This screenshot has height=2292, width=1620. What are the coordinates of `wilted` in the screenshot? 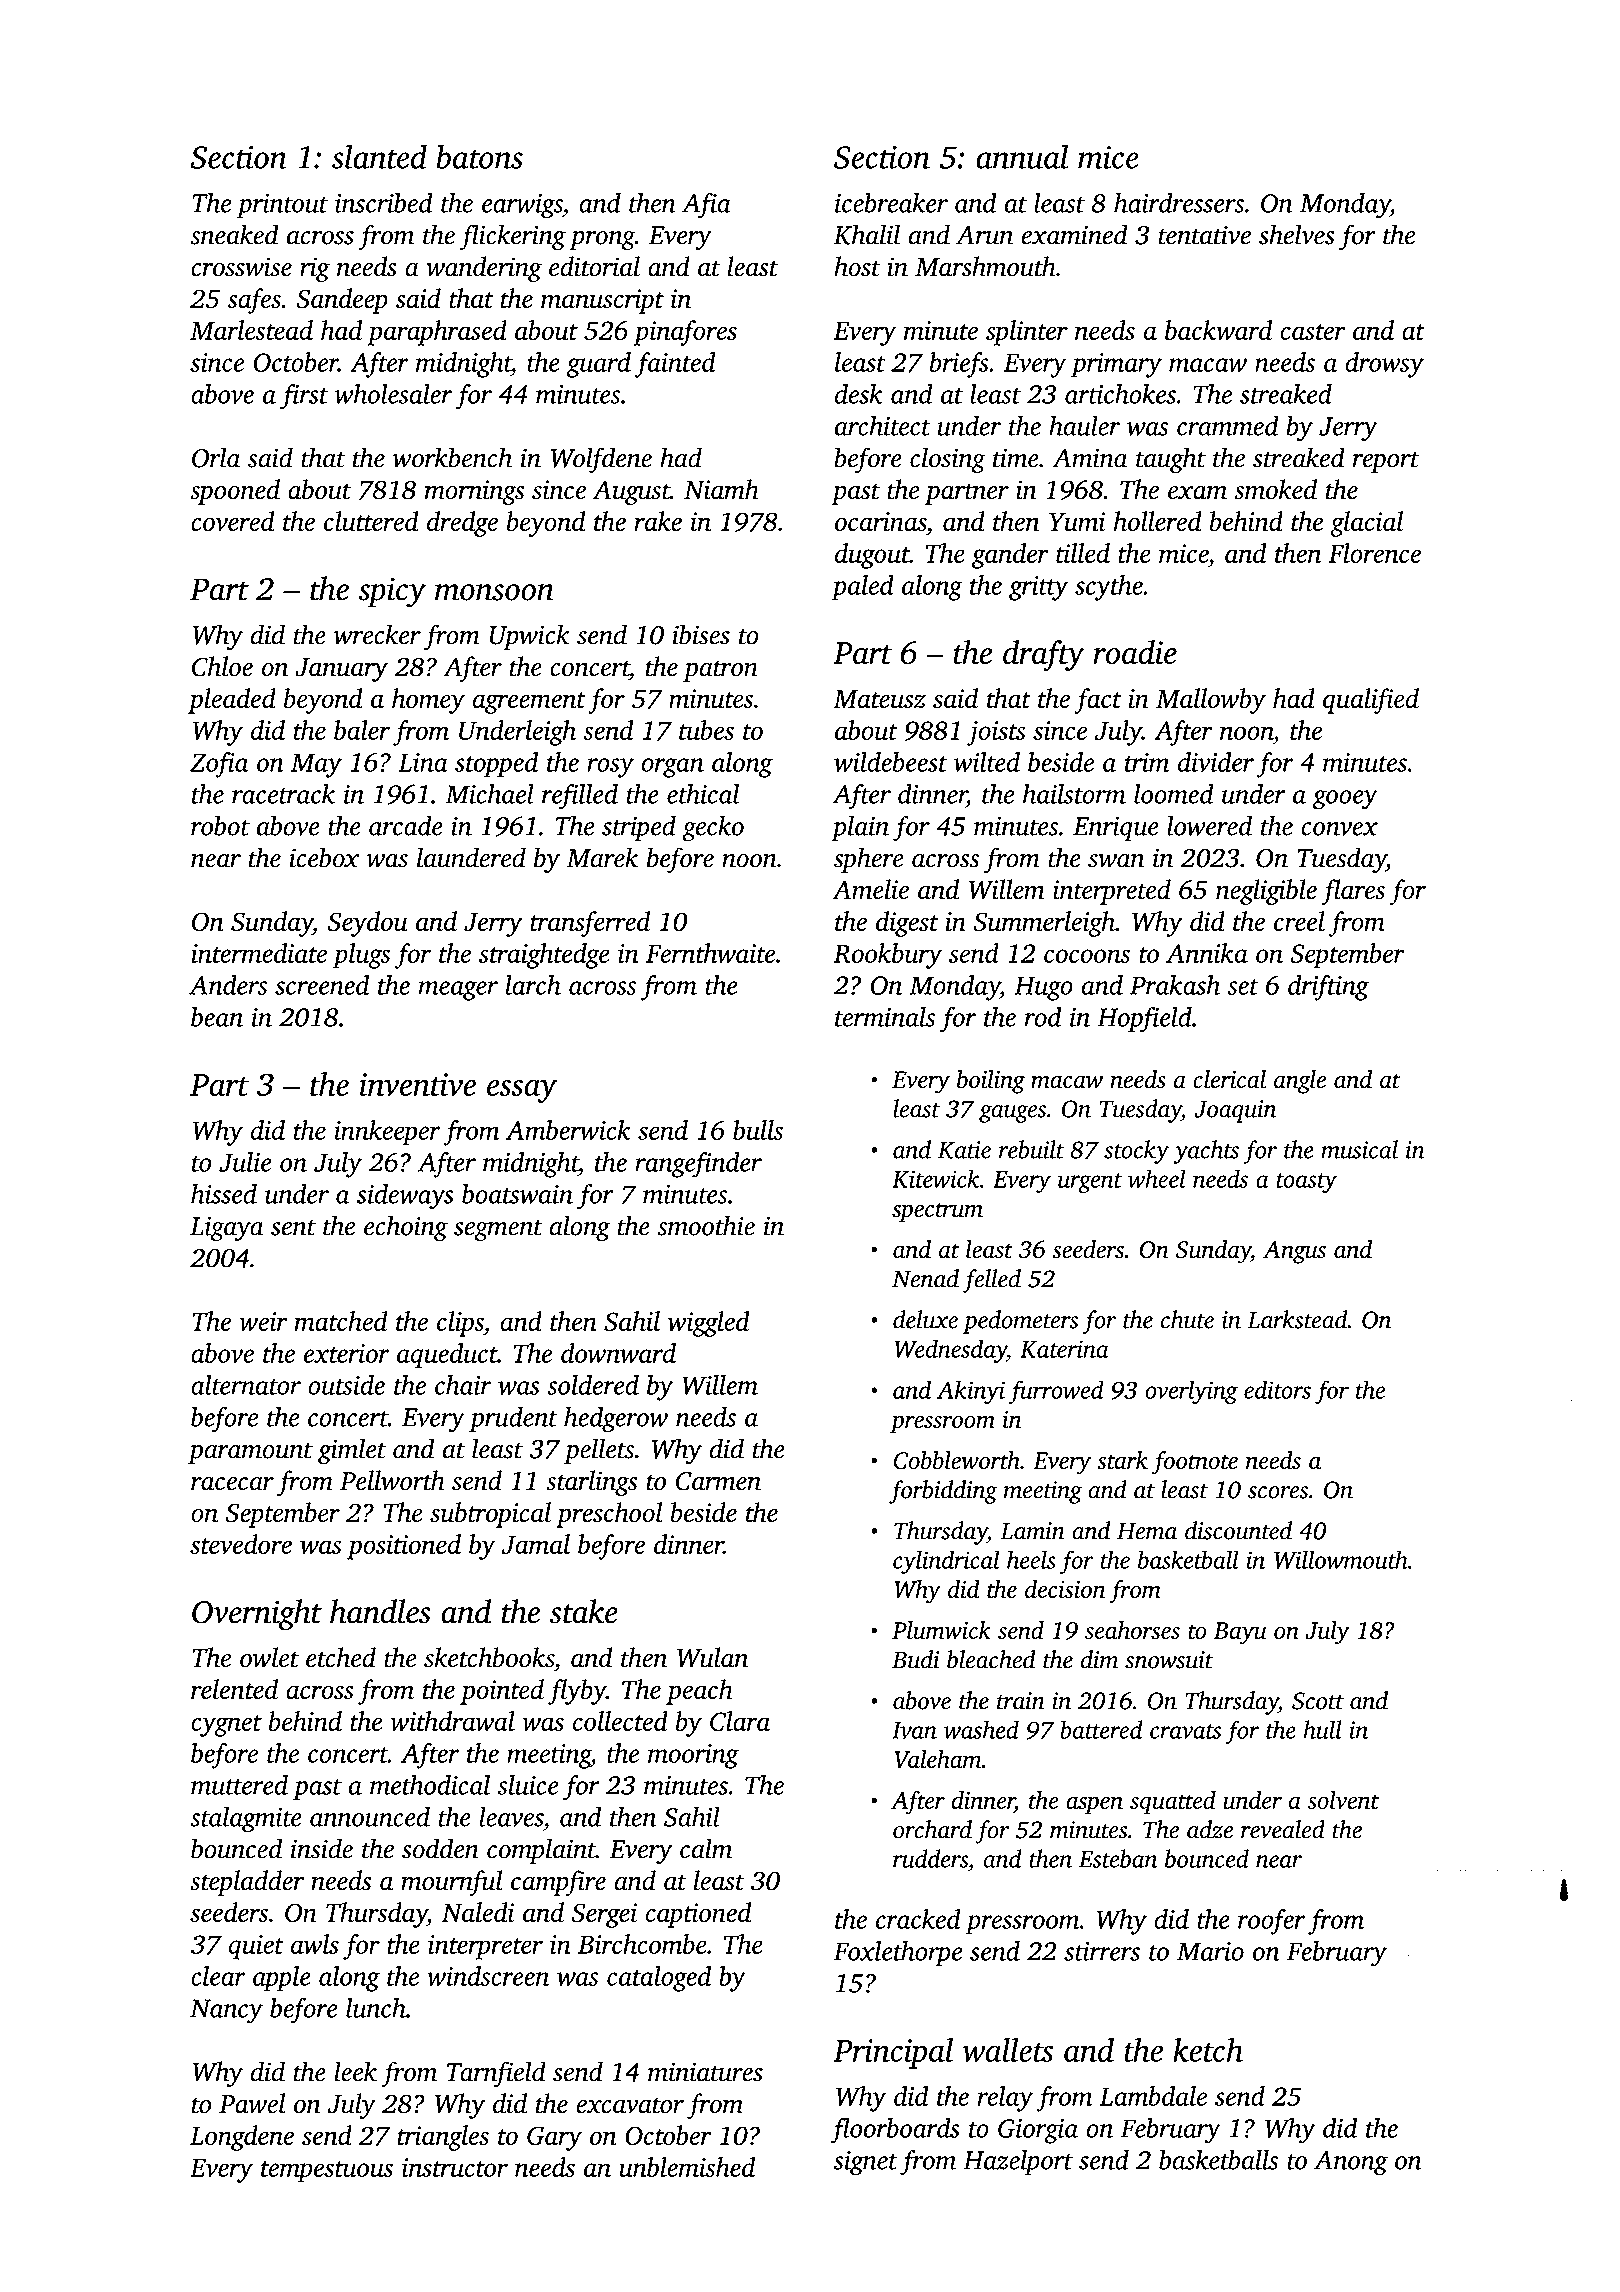 It's located at (987, 762).
